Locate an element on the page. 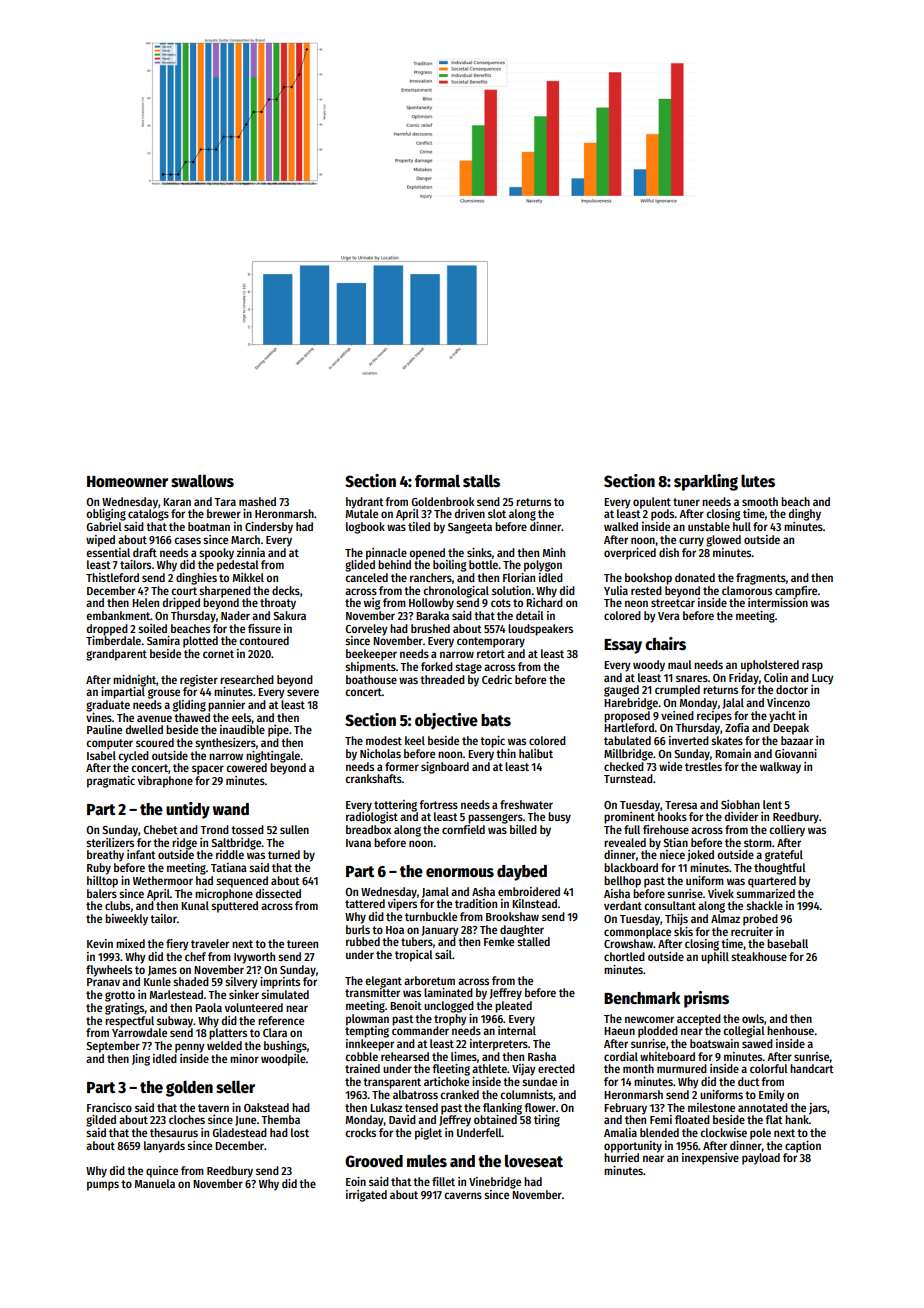 This page has width=924, height=1308. baseball is located at coordinates (787, 943).
